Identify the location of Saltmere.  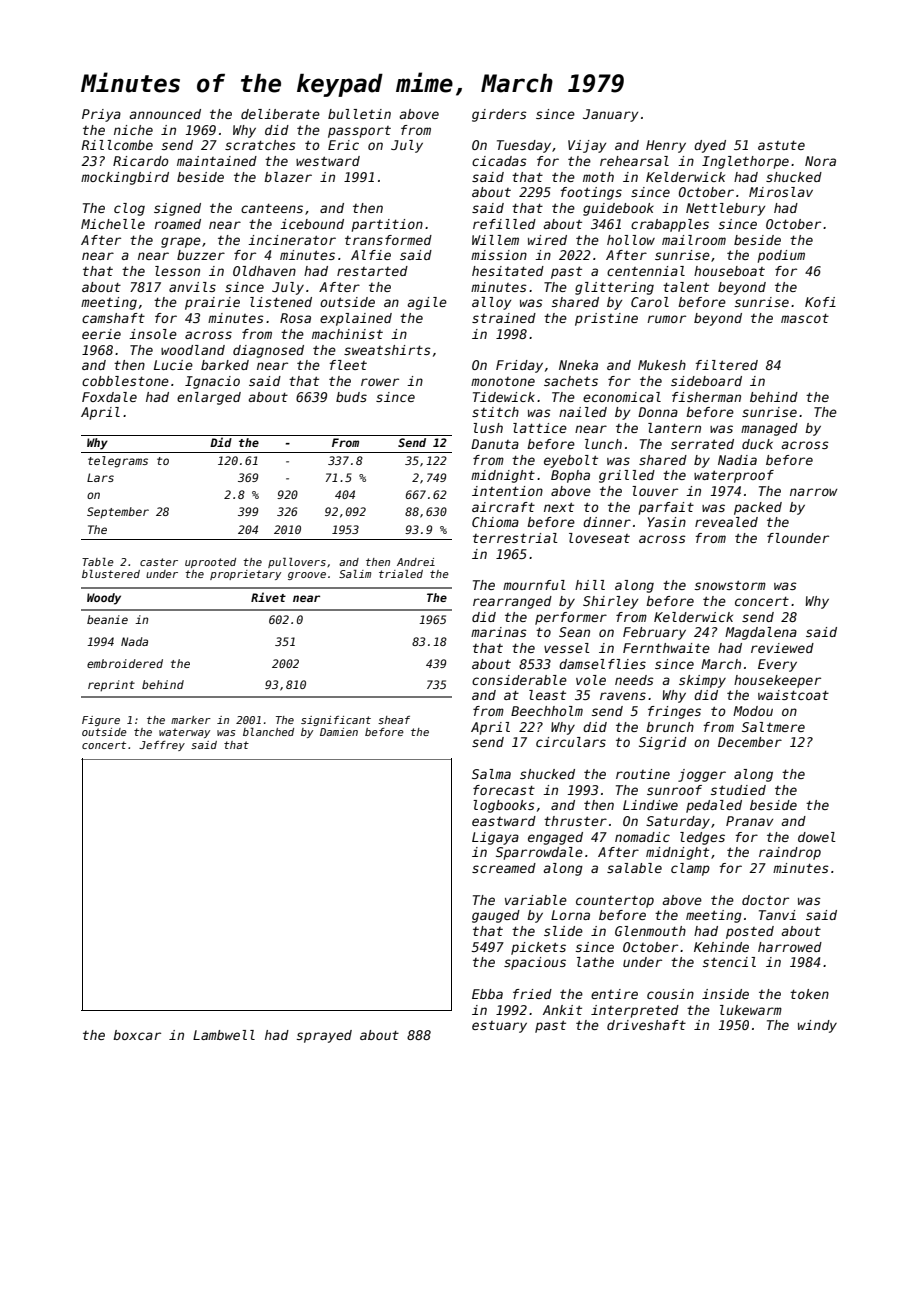
(773, 727).
